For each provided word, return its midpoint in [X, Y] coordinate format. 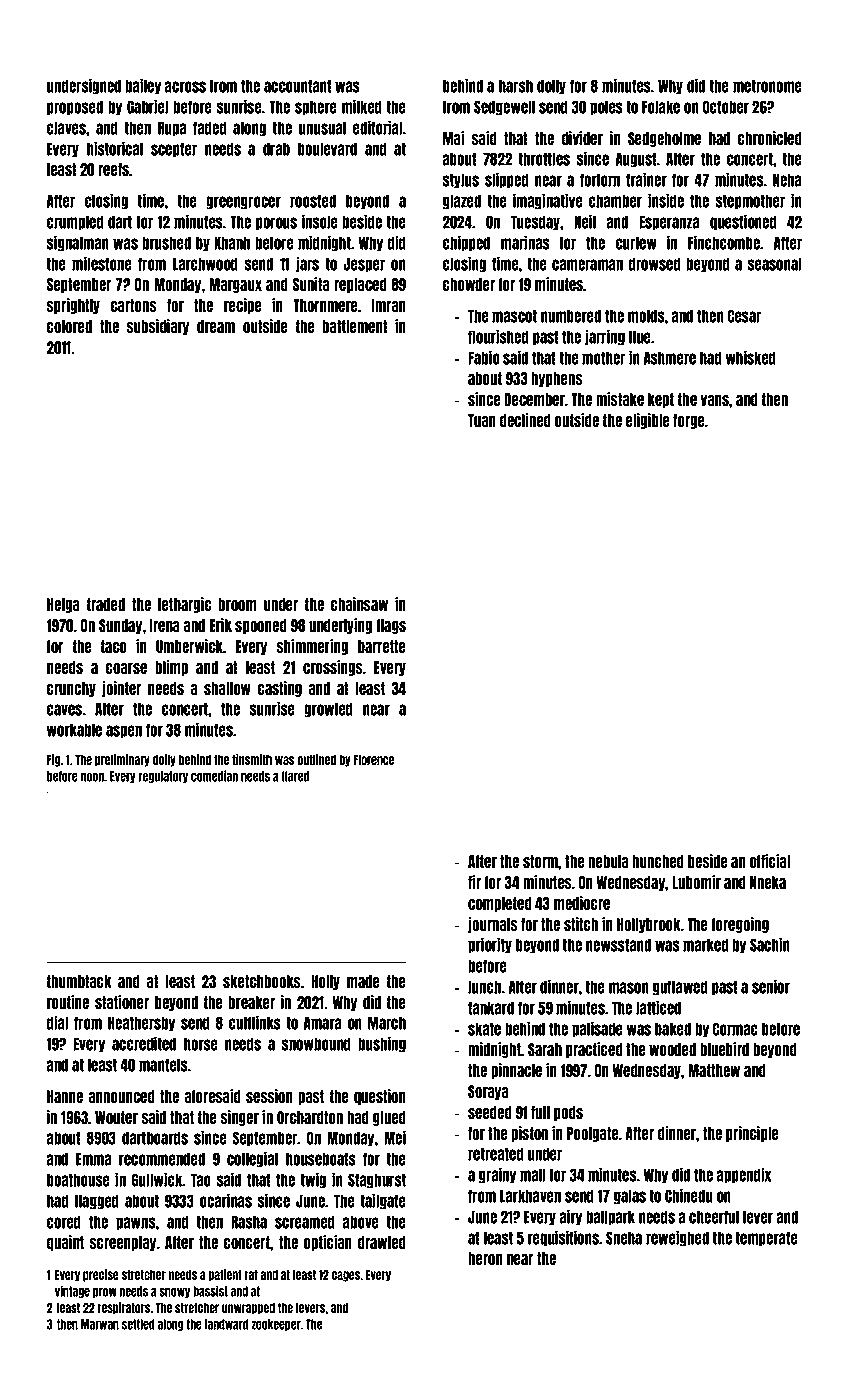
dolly [551, 87]
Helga [63, 605]
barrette [382, 646]
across [185, 87]
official [770, 861]
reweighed [677, 1238]
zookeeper [276, 1325]
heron [485, 1258]
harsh [516, 86]
